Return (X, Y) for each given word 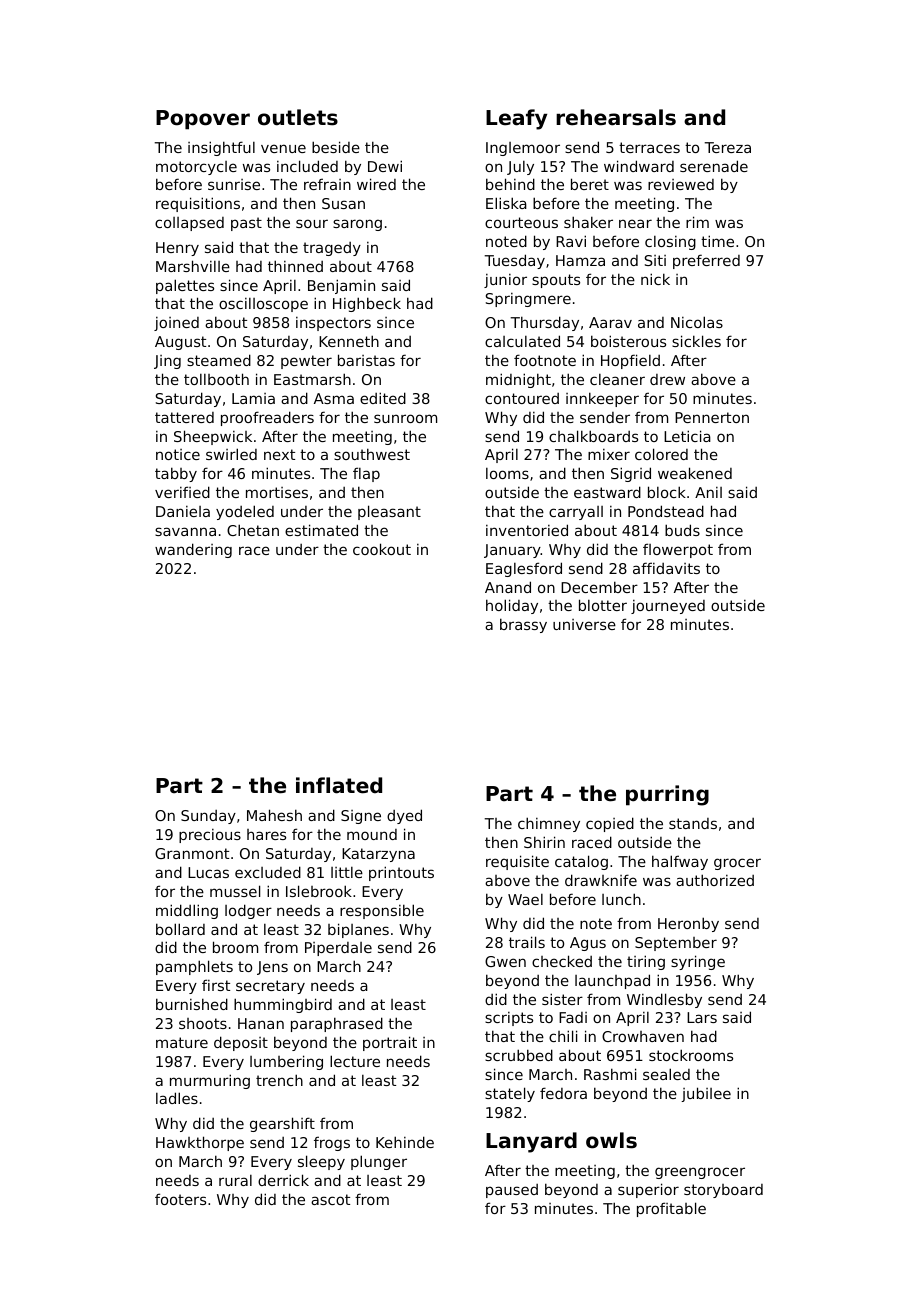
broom (235, 947)
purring (667, 795)
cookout (382, 549)
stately (510, 1094)
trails (527, 942)
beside (336, 147)
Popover (203, 120)
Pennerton (712, 417)
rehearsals (616, 117)
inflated (339, 785)
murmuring (210, 1081)
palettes (185, 286)
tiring (646, 962)
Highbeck (367, 304)
